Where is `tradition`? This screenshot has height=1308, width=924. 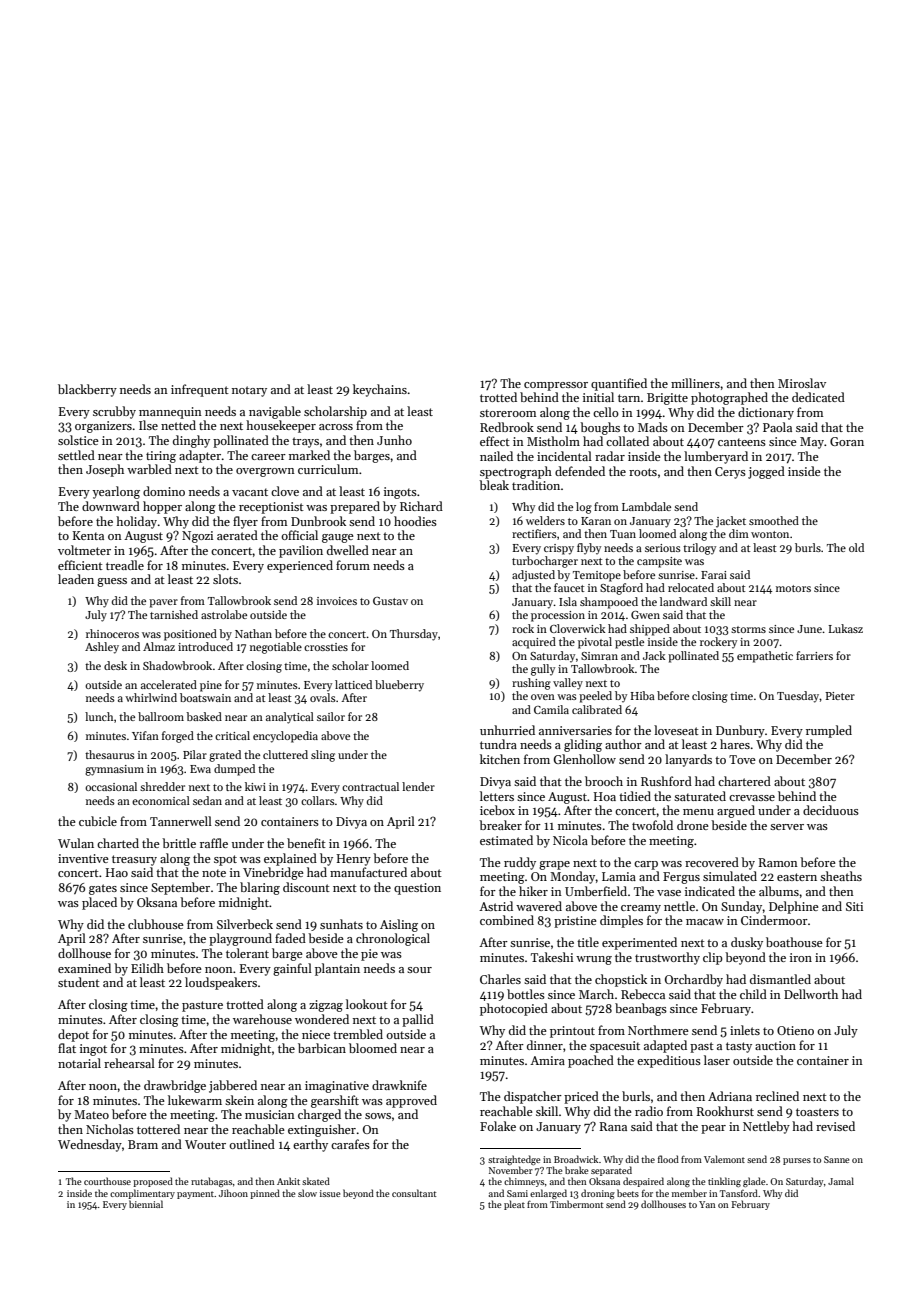
tradition is located at coordinates (536, 485).
